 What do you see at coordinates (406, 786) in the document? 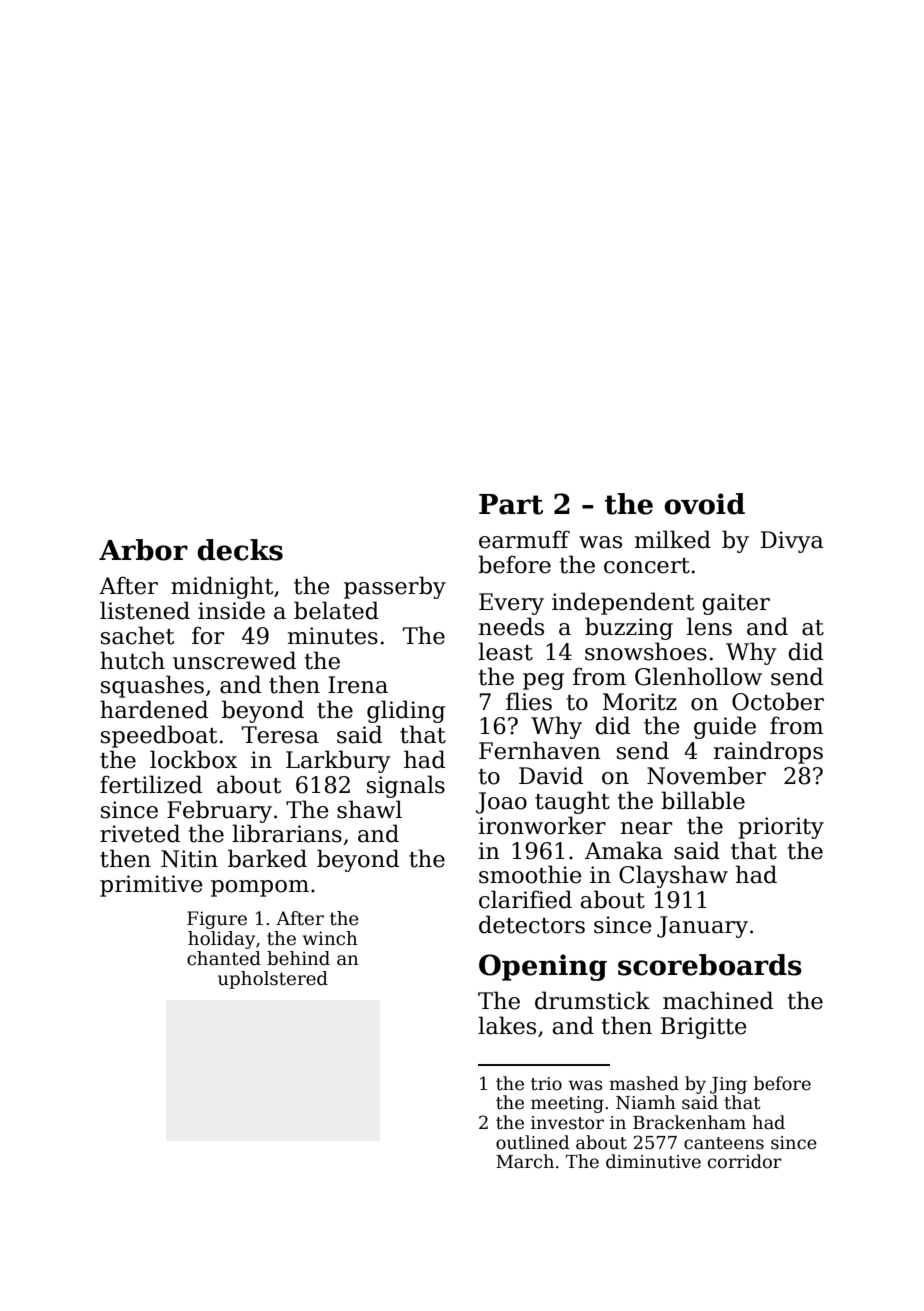
I see `signals` at bounding box center [406, 786].
